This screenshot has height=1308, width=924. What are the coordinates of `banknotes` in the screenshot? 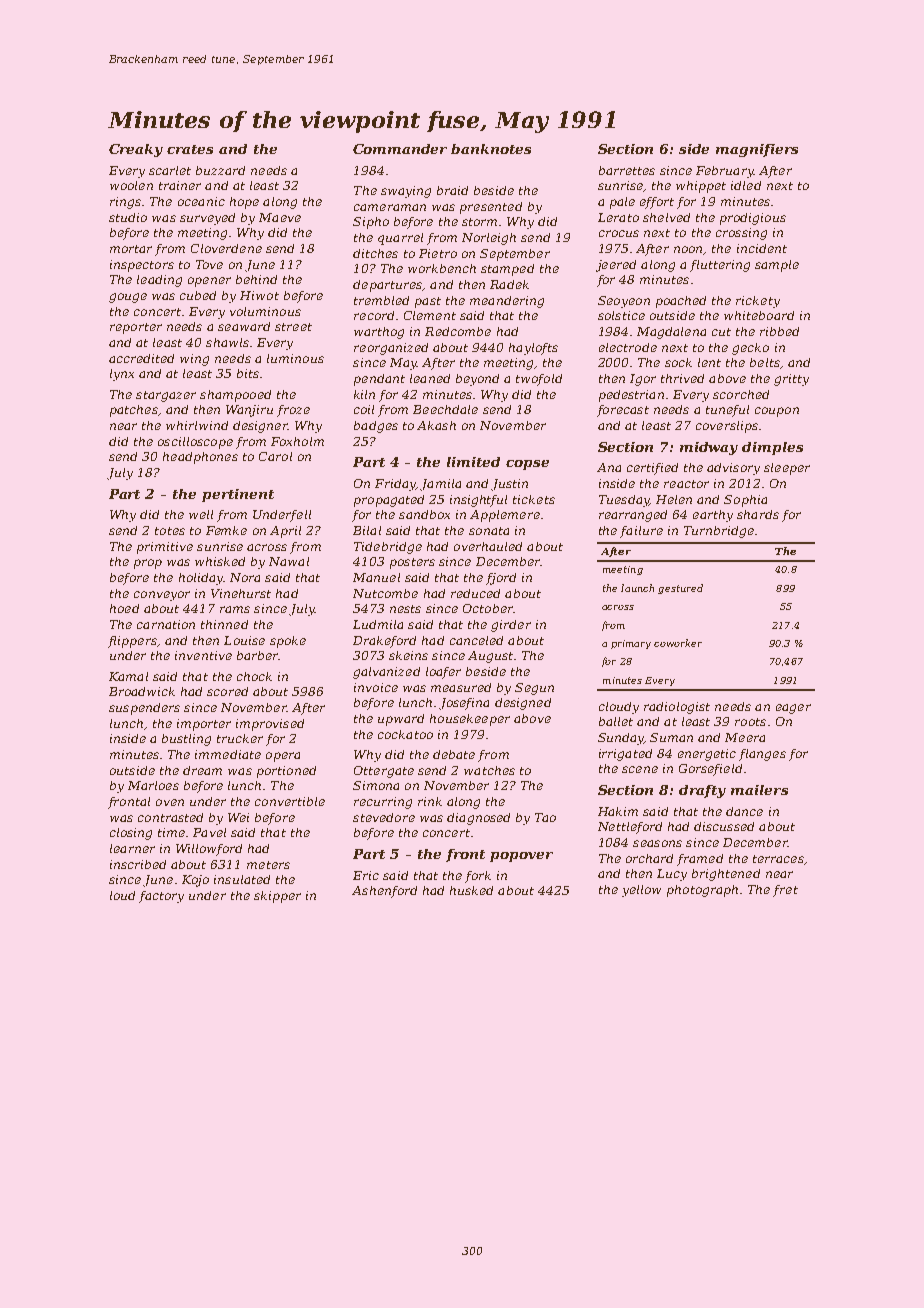 It's located at (491, 149).
